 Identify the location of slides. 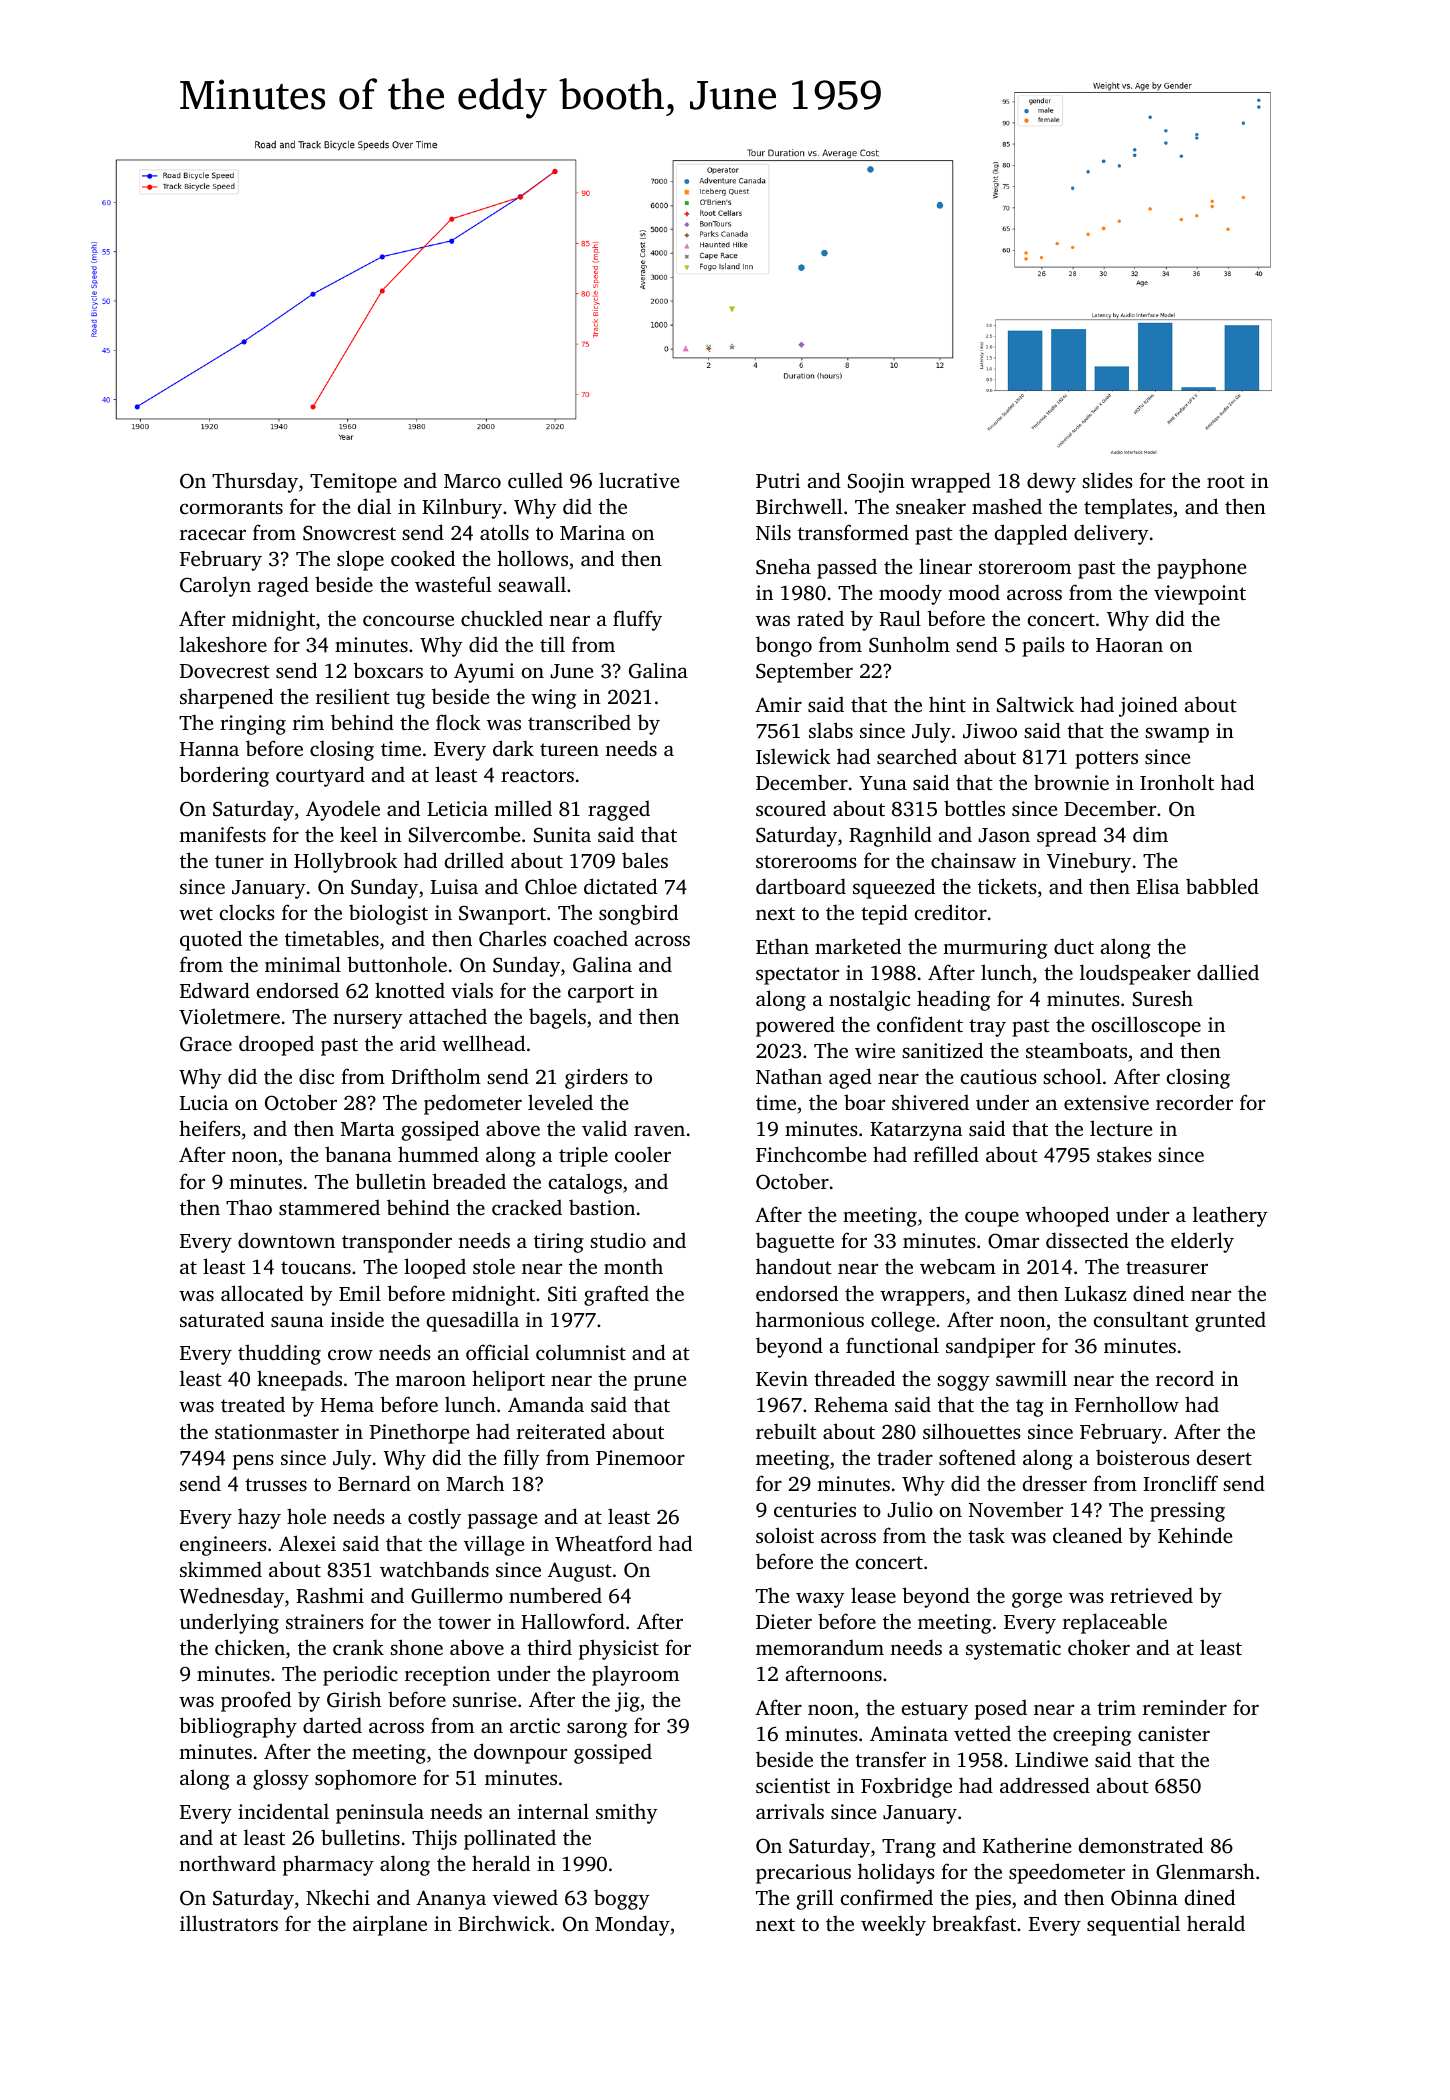
(1107, 480).
